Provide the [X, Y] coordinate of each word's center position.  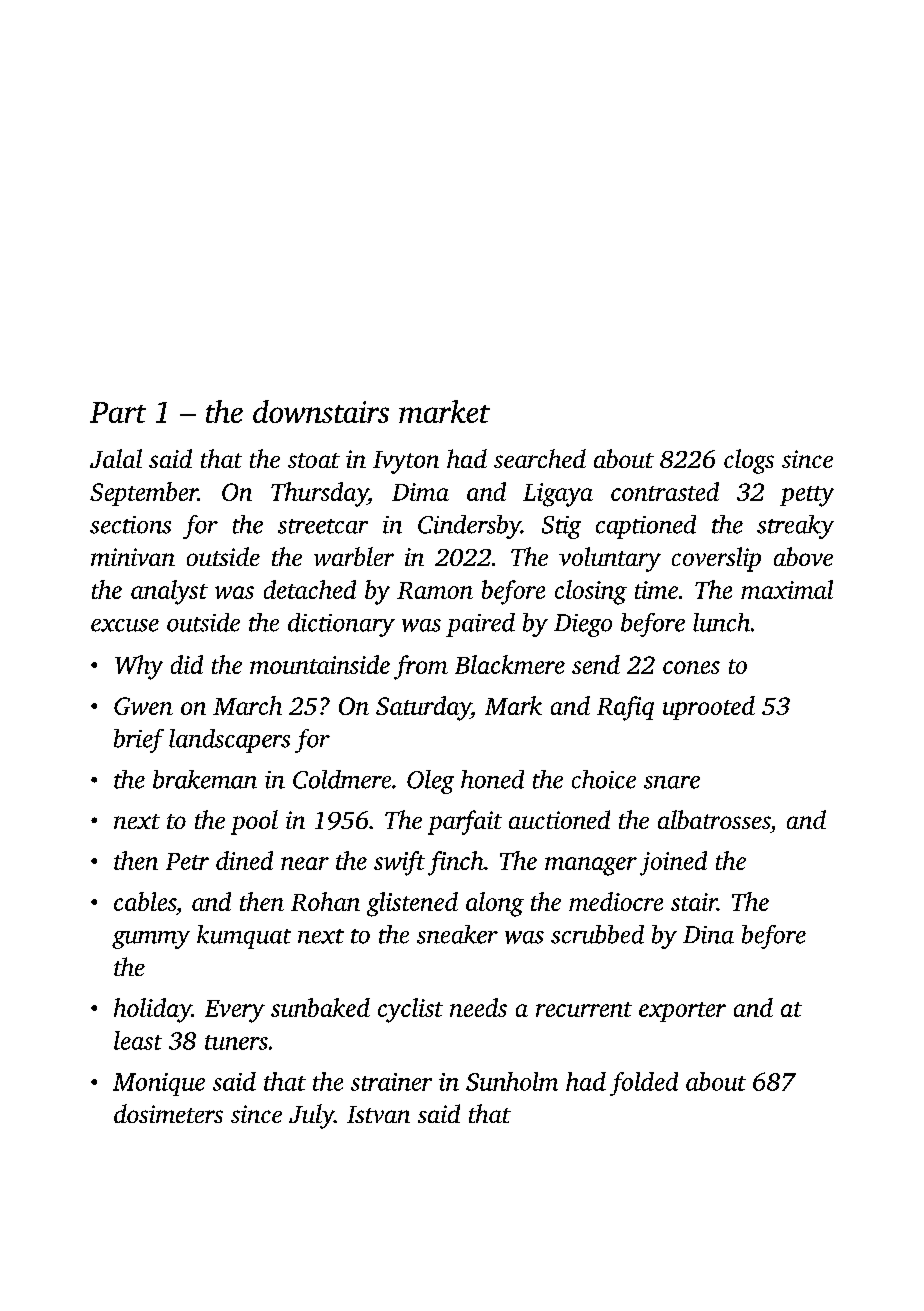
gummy [151, 940]
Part [118, 412]
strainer [391, 1082]
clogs [749, 461]
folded [644, 1084]
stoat [314, 460]
